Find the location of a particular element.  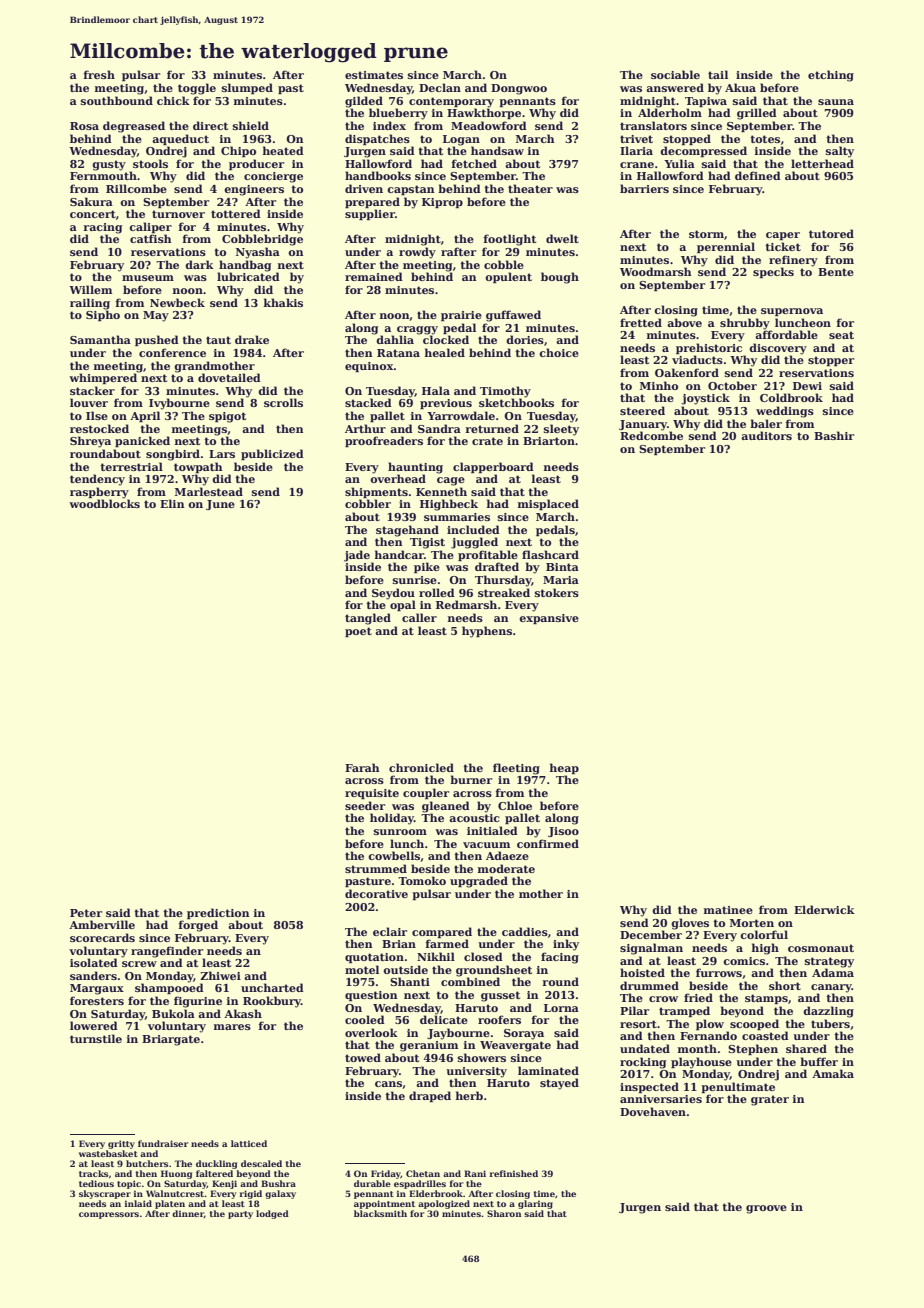

Bashir is located at coordinates (834, 435).
